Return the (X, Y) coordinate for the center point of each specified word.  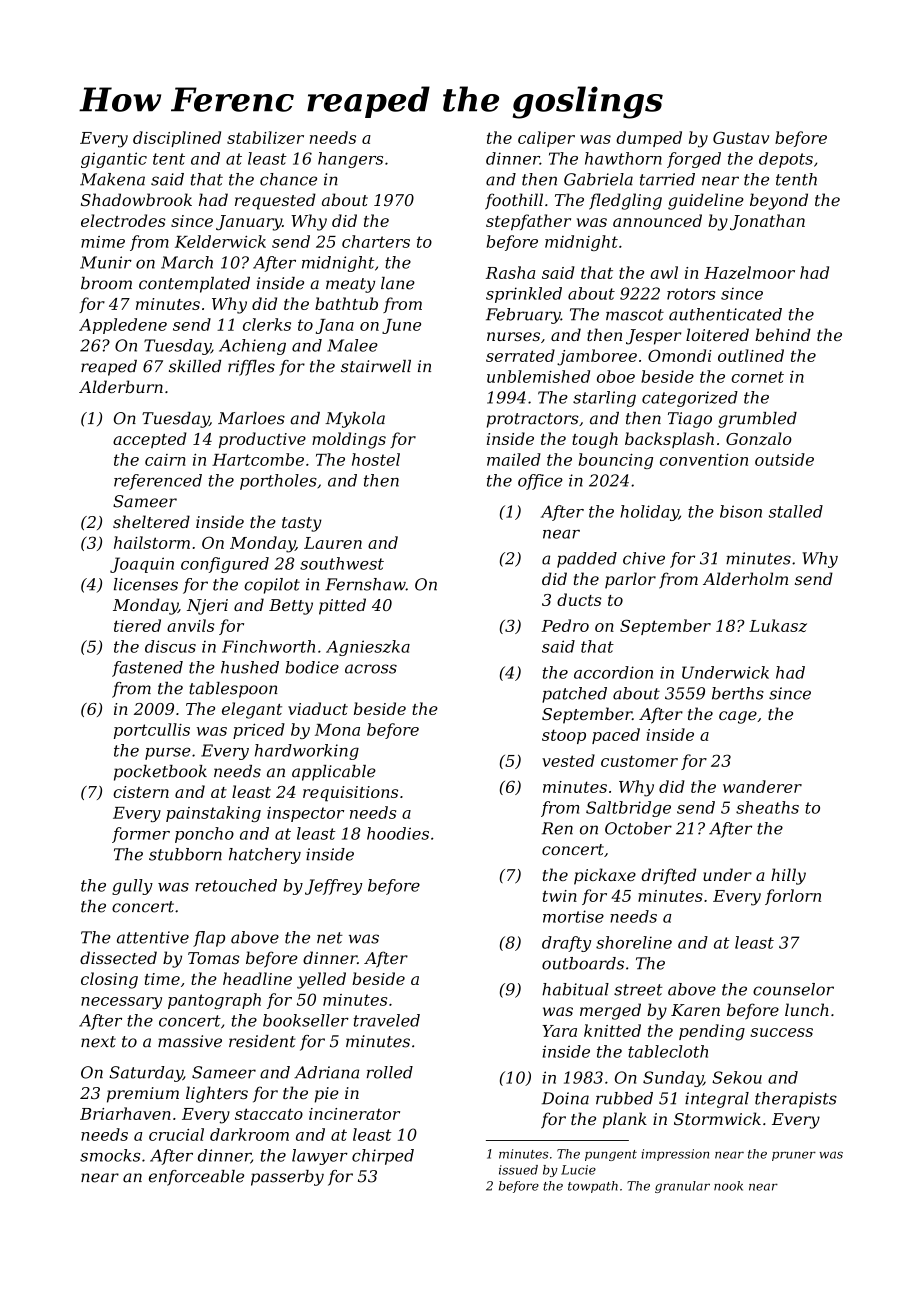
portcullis (152, 731)
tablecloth (668, 1051)
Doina (565, 1098)
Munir (106, 262)
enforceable (196, 1178)
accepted (150, 440)
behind (783, 334)
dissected (118, 957)
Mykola (355, 420)
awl (664, 272)
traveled (387, 1020)
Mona (337, 730)
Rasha (510, 272)
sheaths (767, 807)
